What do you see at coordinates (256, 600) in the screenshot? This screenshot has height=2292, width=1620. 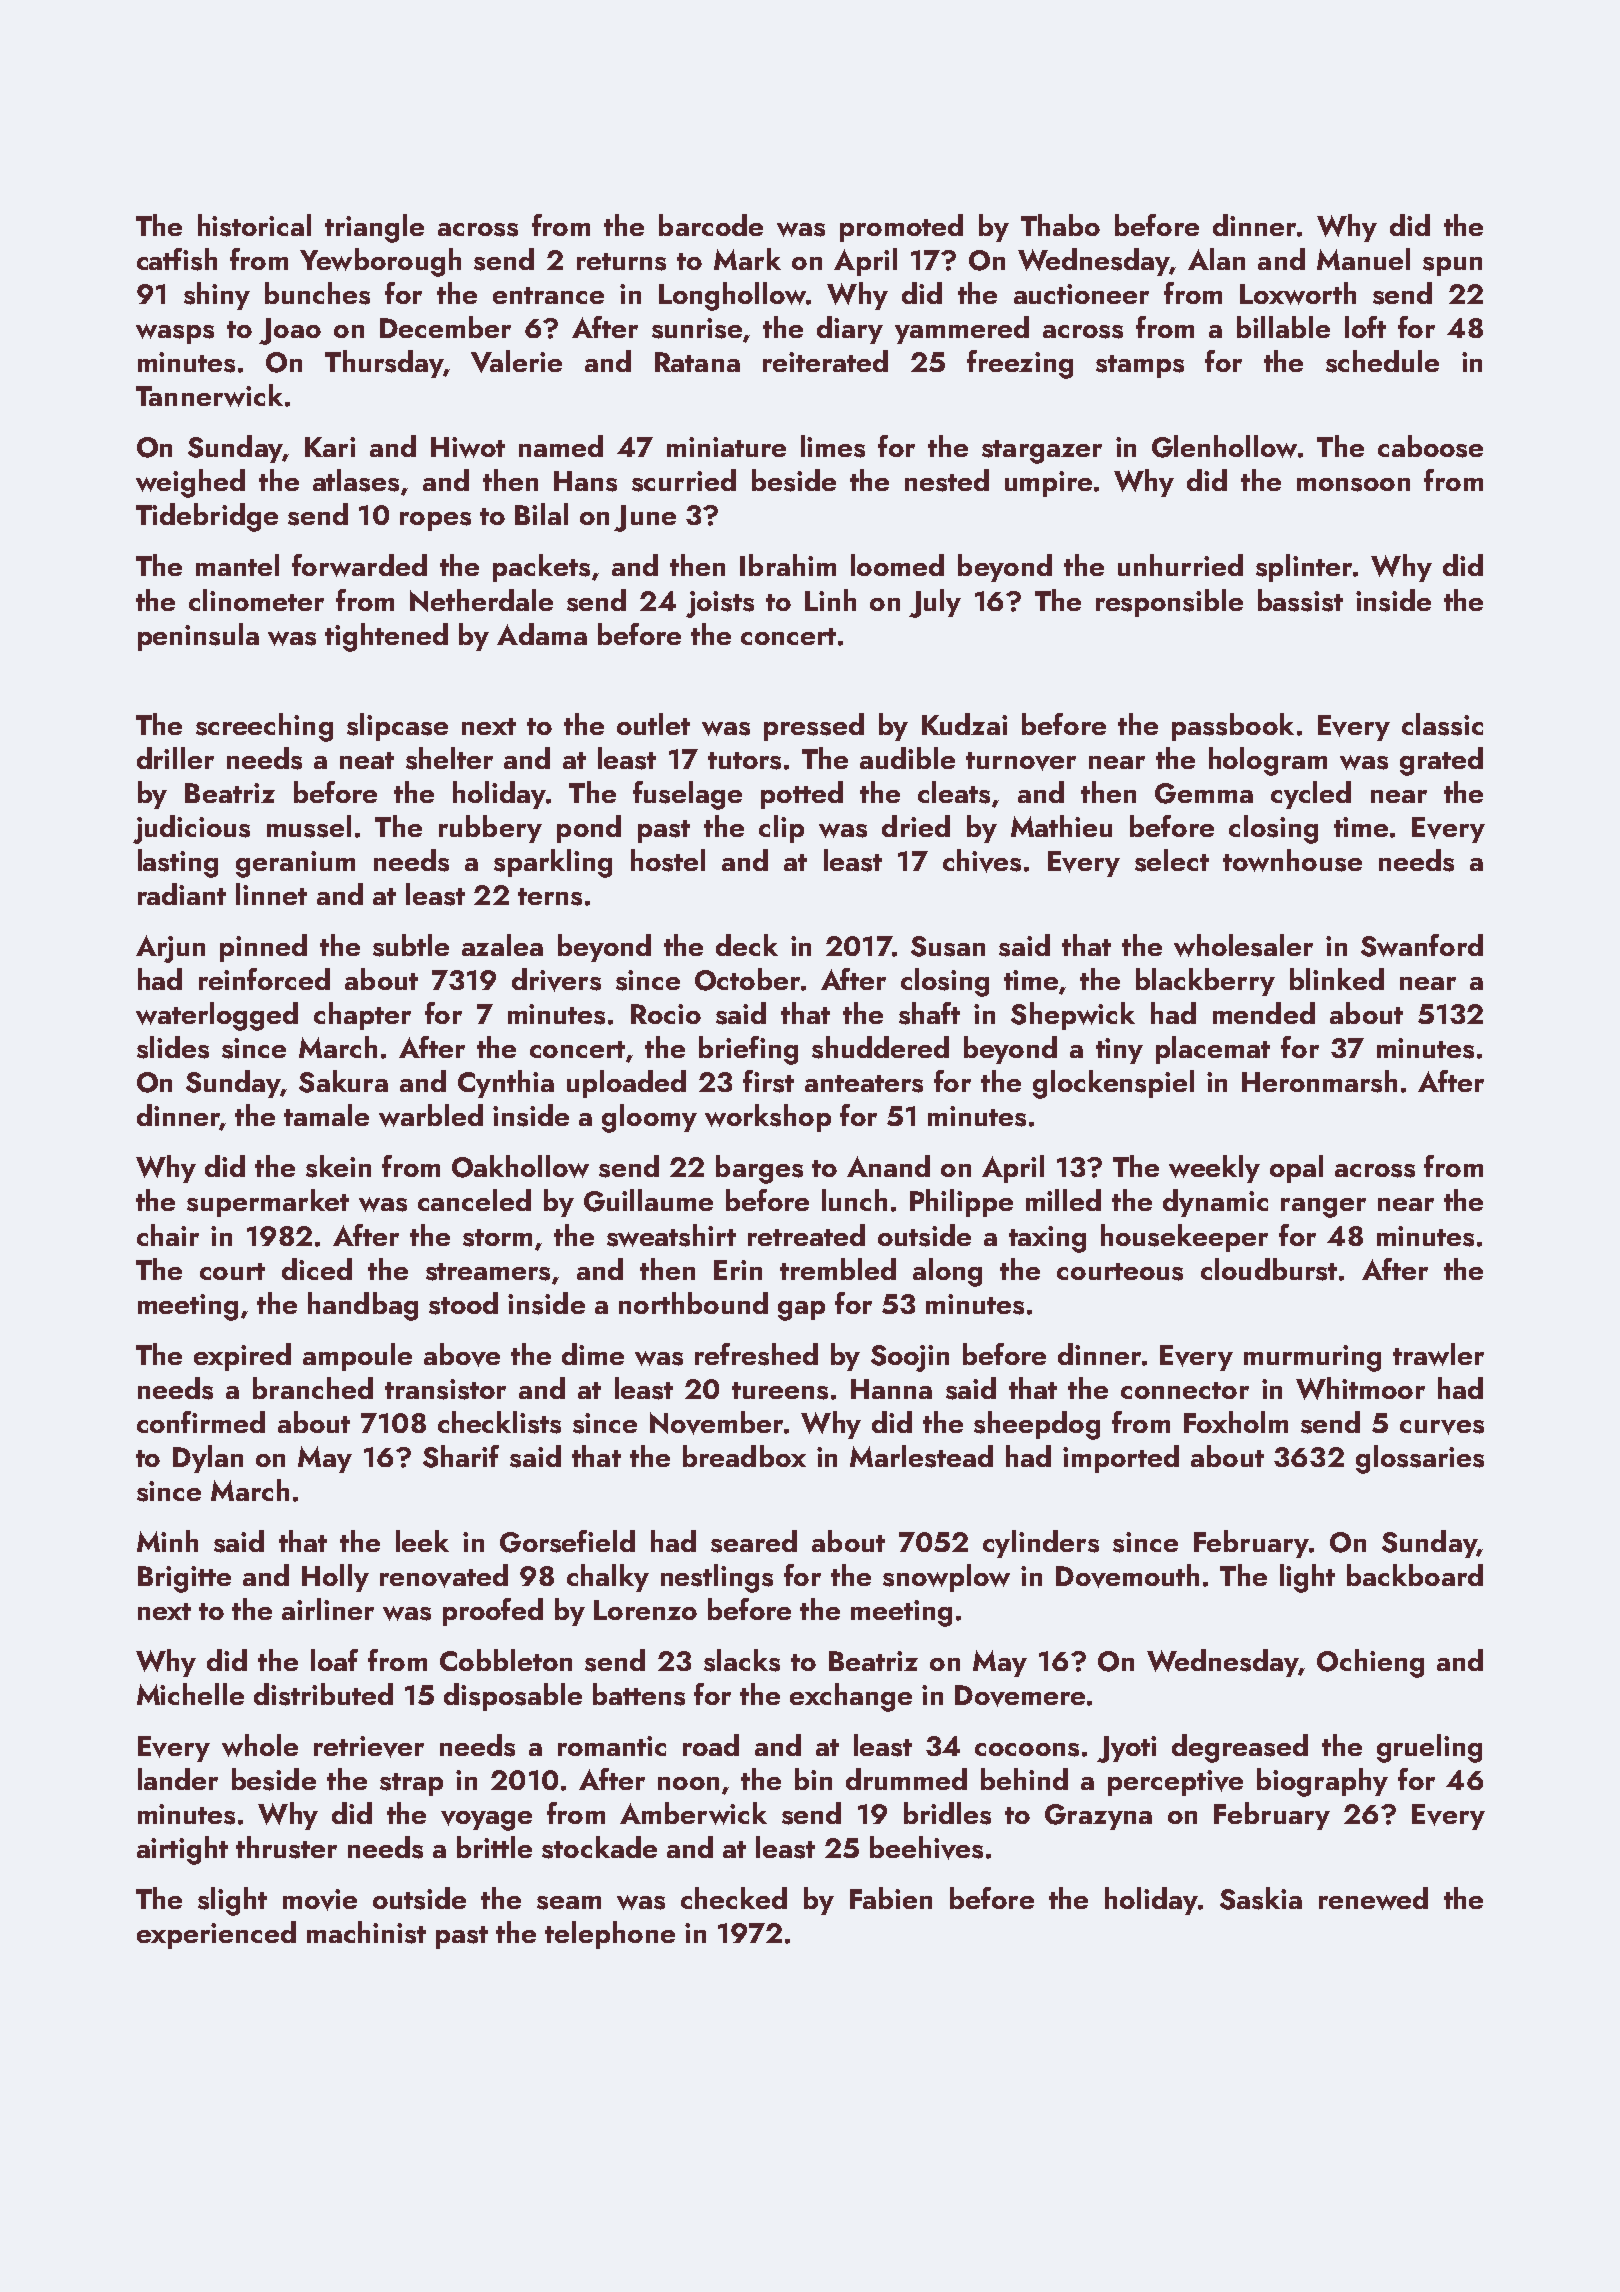 I see `clinometer` at bounding box center [256, 600].
